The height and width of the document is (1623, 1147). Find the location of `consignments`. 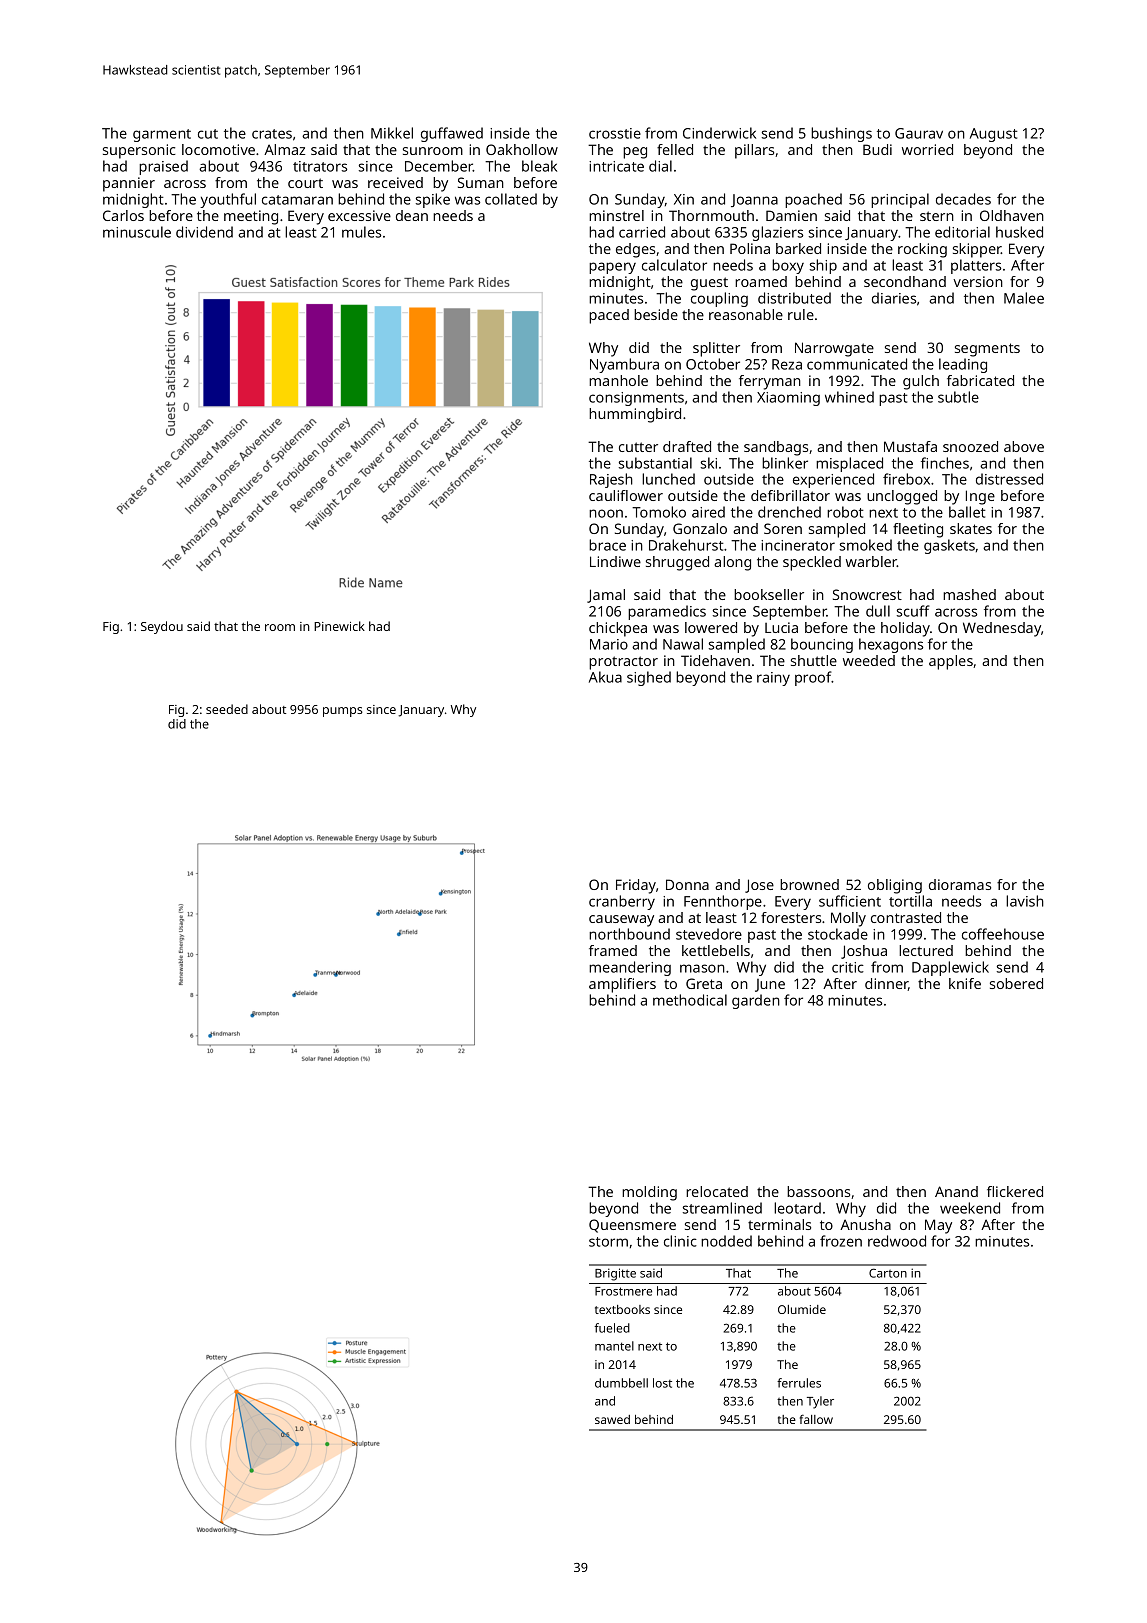

consignments is located at coordinates (636, 399).
